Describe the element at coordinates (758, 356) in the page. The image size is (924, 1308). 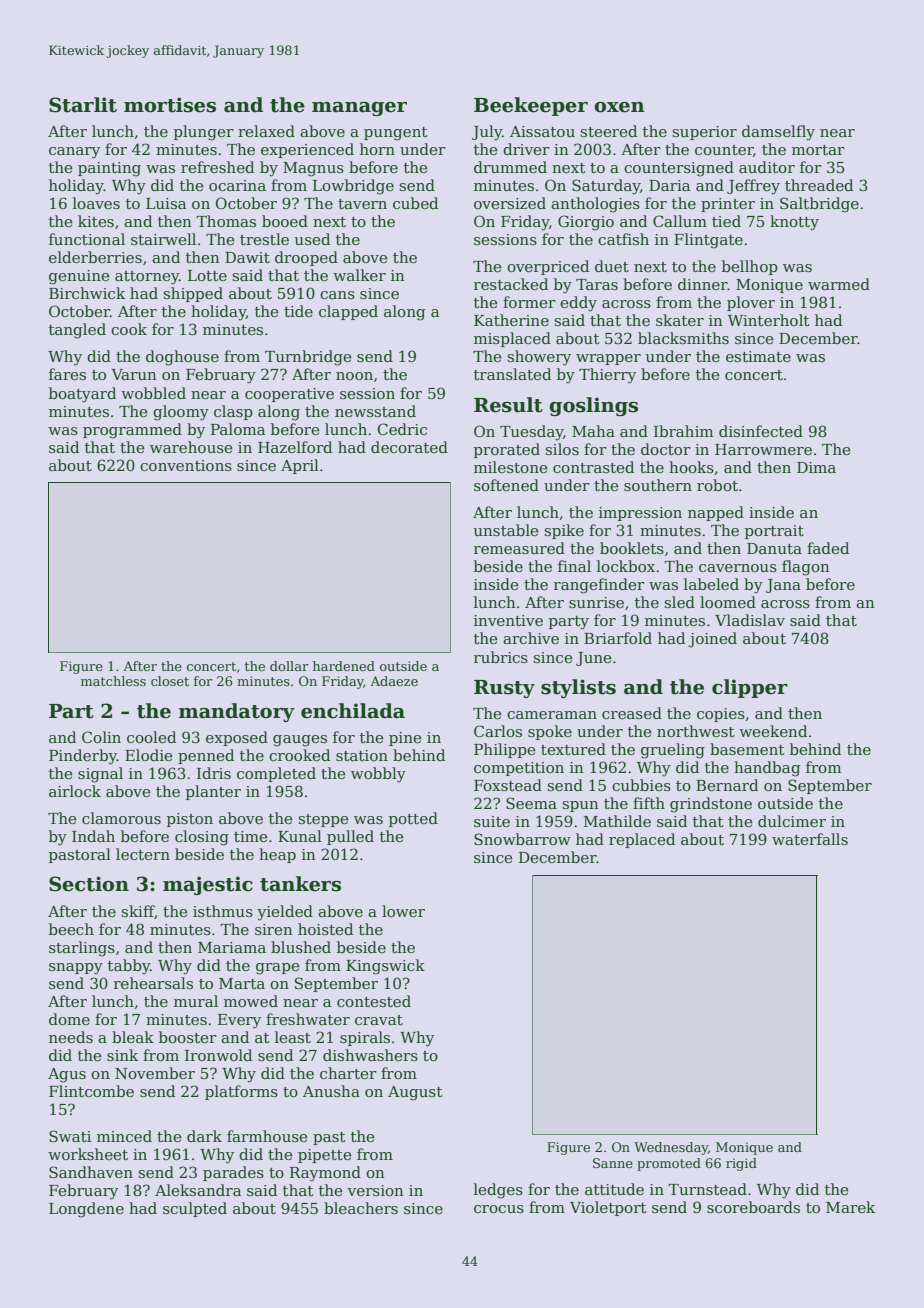
I see `estimate` at that location.
